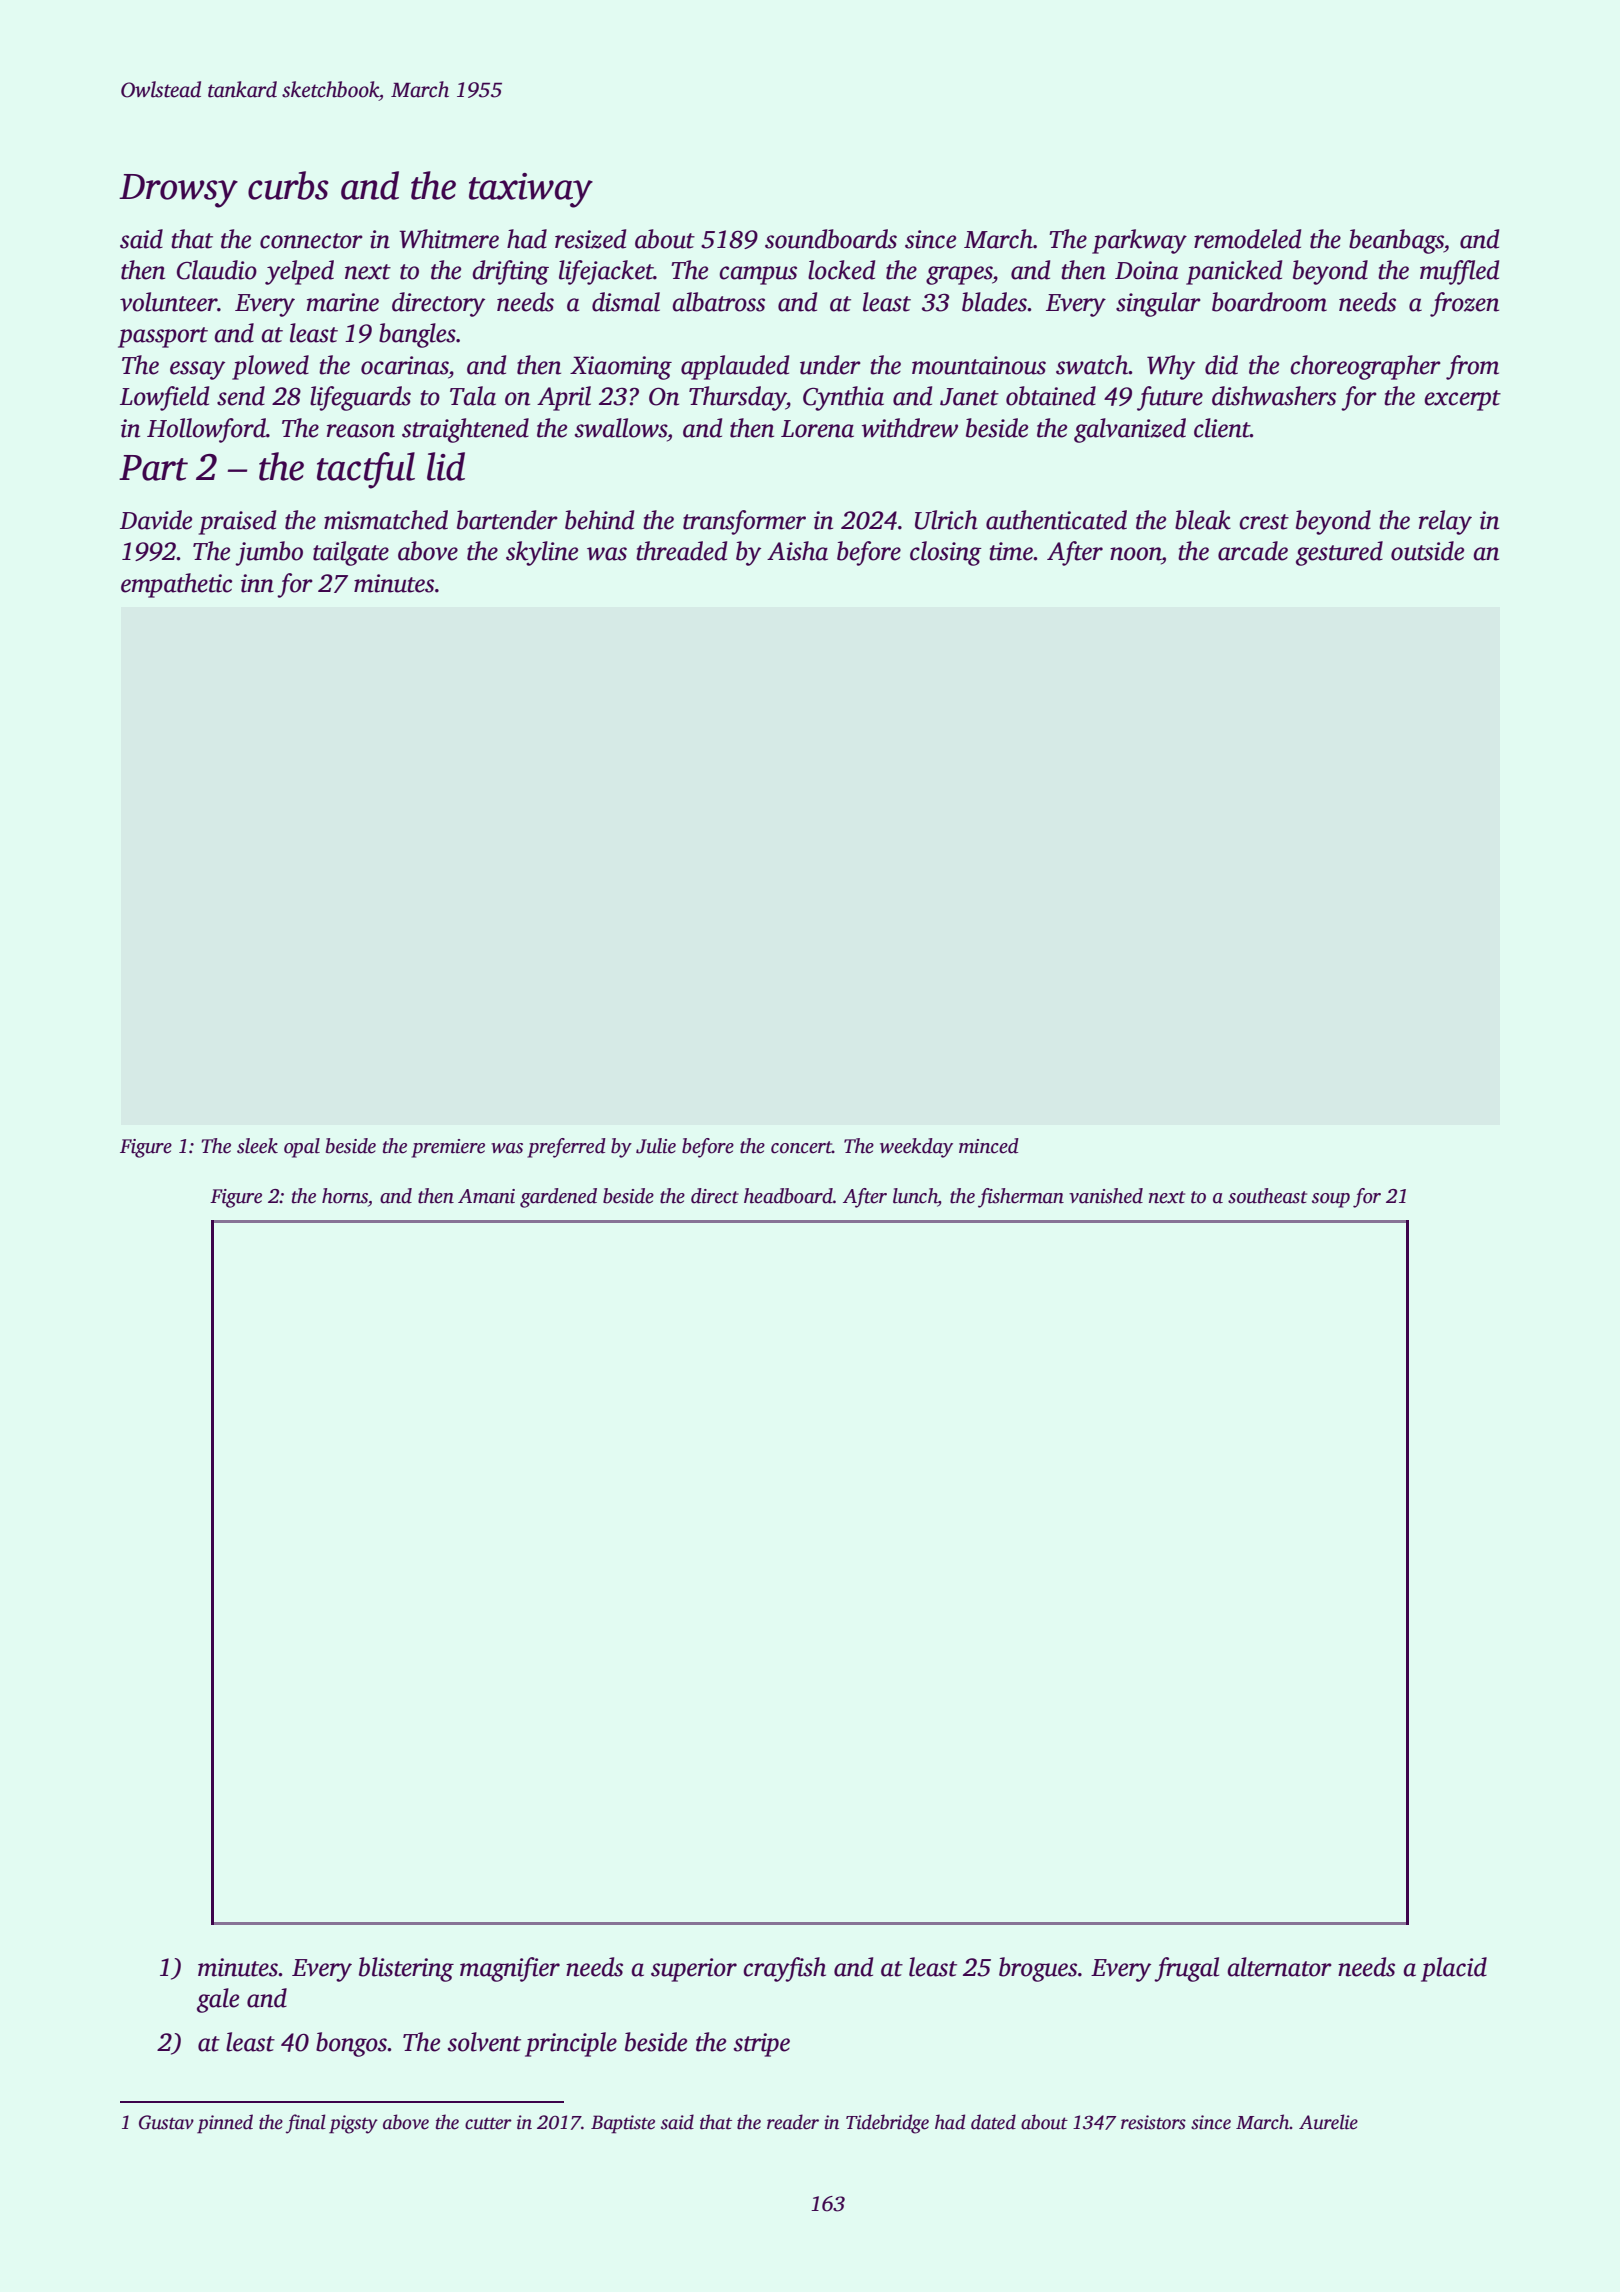  Describe the element at coordinates (488, 2123) in the image. I see `cutter` at that location.
